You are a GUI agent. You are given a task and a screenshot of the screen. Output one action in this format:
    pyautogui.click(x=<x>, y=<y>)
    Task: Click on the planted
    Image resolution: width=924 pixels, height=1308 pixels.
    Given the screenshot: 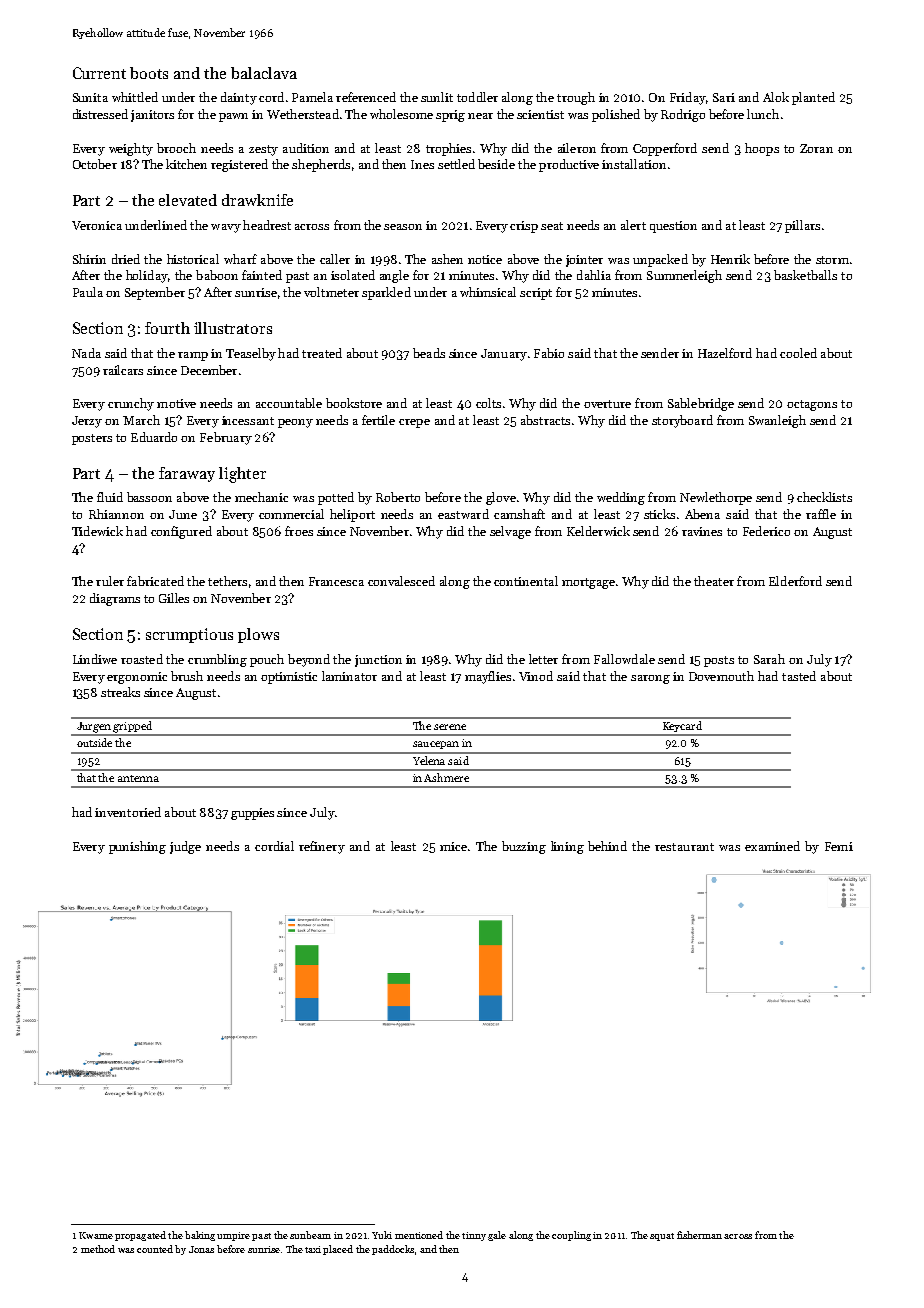 What is the action you would take?
    pyautogui.click(x=813, y=98)
